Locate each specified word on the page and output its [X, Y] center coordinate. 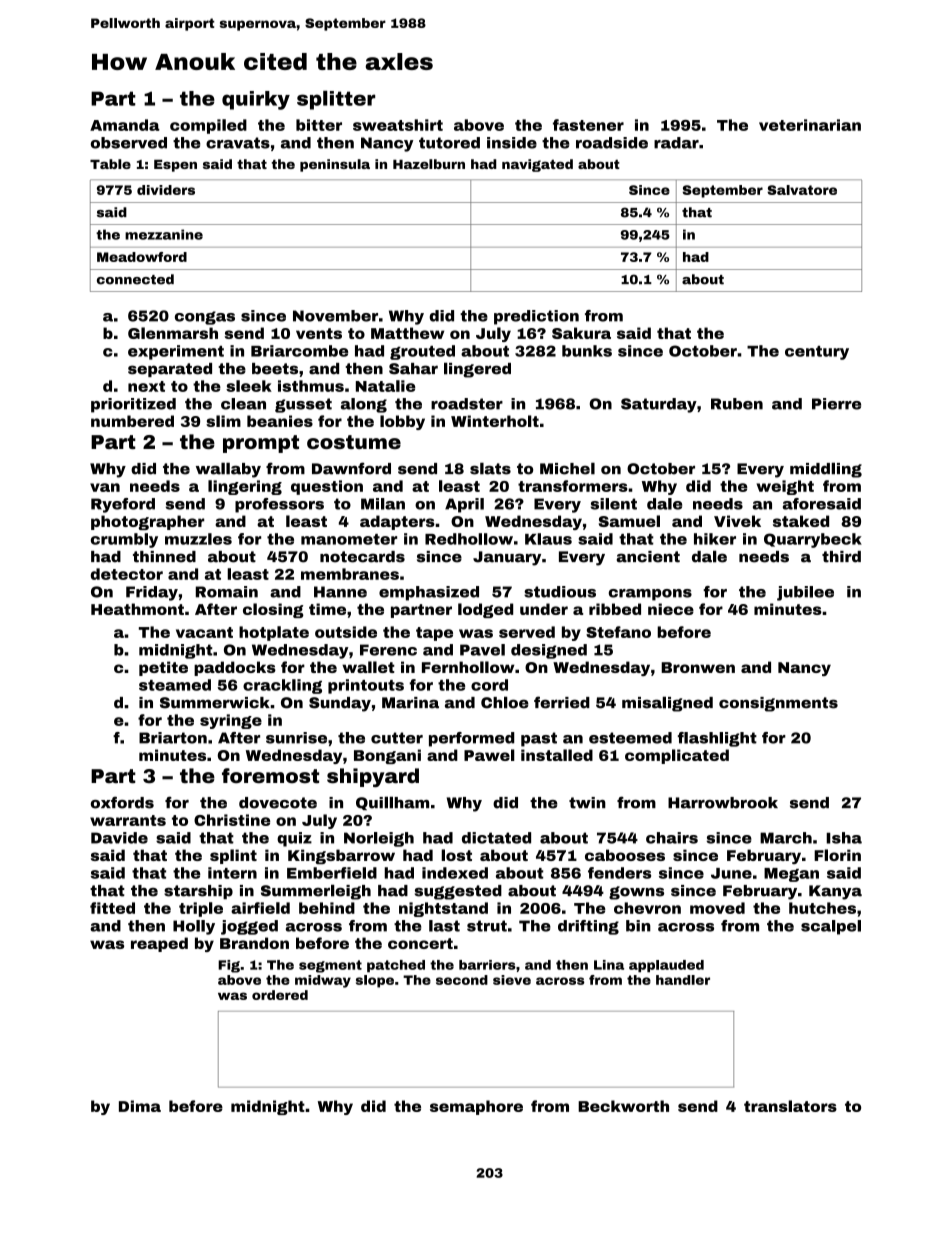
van [105, 487]
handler [683, 980]
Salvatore [802, 190]
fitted [112, 908]
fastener [588, 125]
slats [490, 468]
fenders [619, 873]
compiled [208, 126]
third [841, 557]
